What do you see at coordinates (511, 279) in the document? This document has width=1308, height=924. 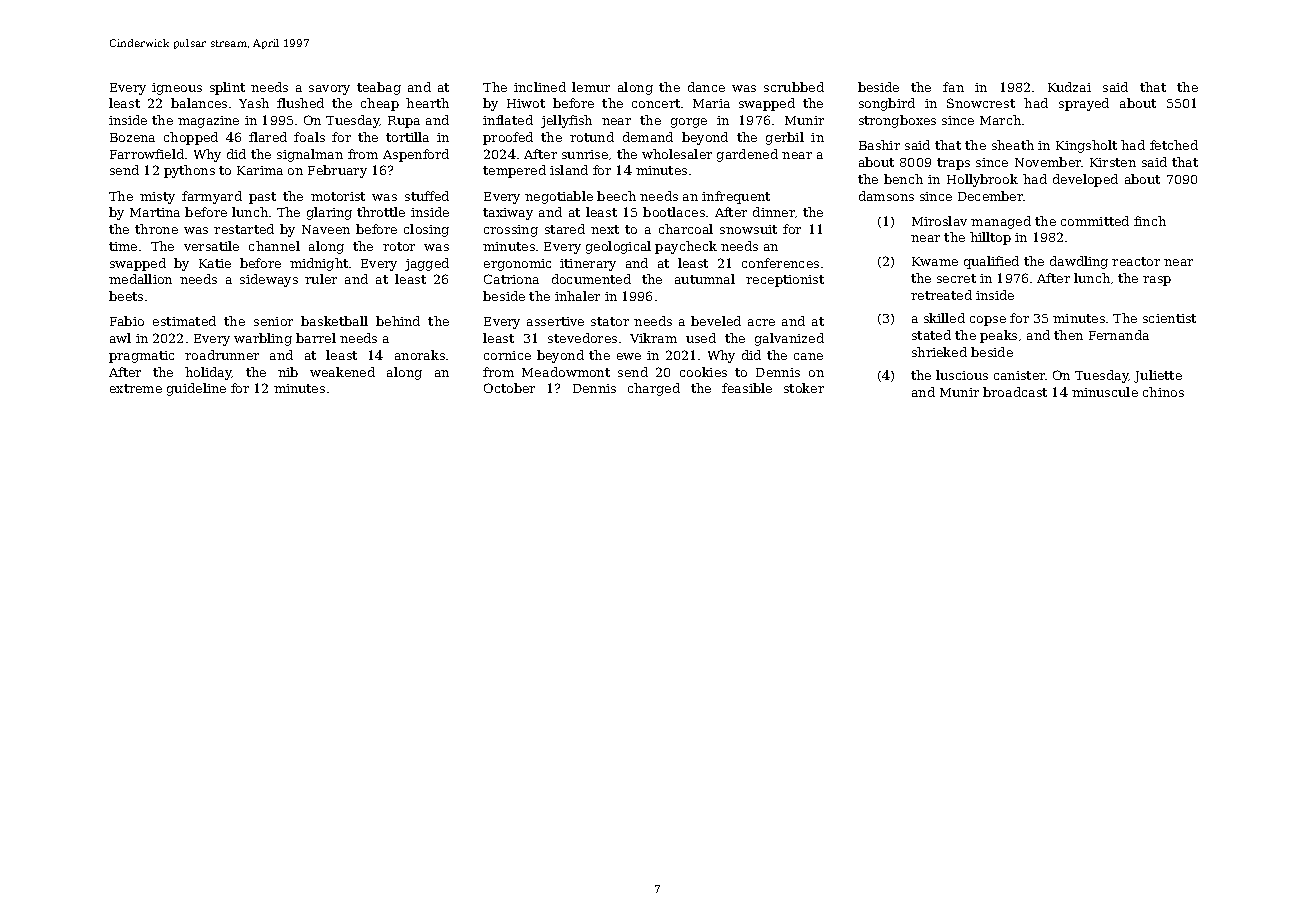 I see `Catriona` at bounding box center [511, 279].
